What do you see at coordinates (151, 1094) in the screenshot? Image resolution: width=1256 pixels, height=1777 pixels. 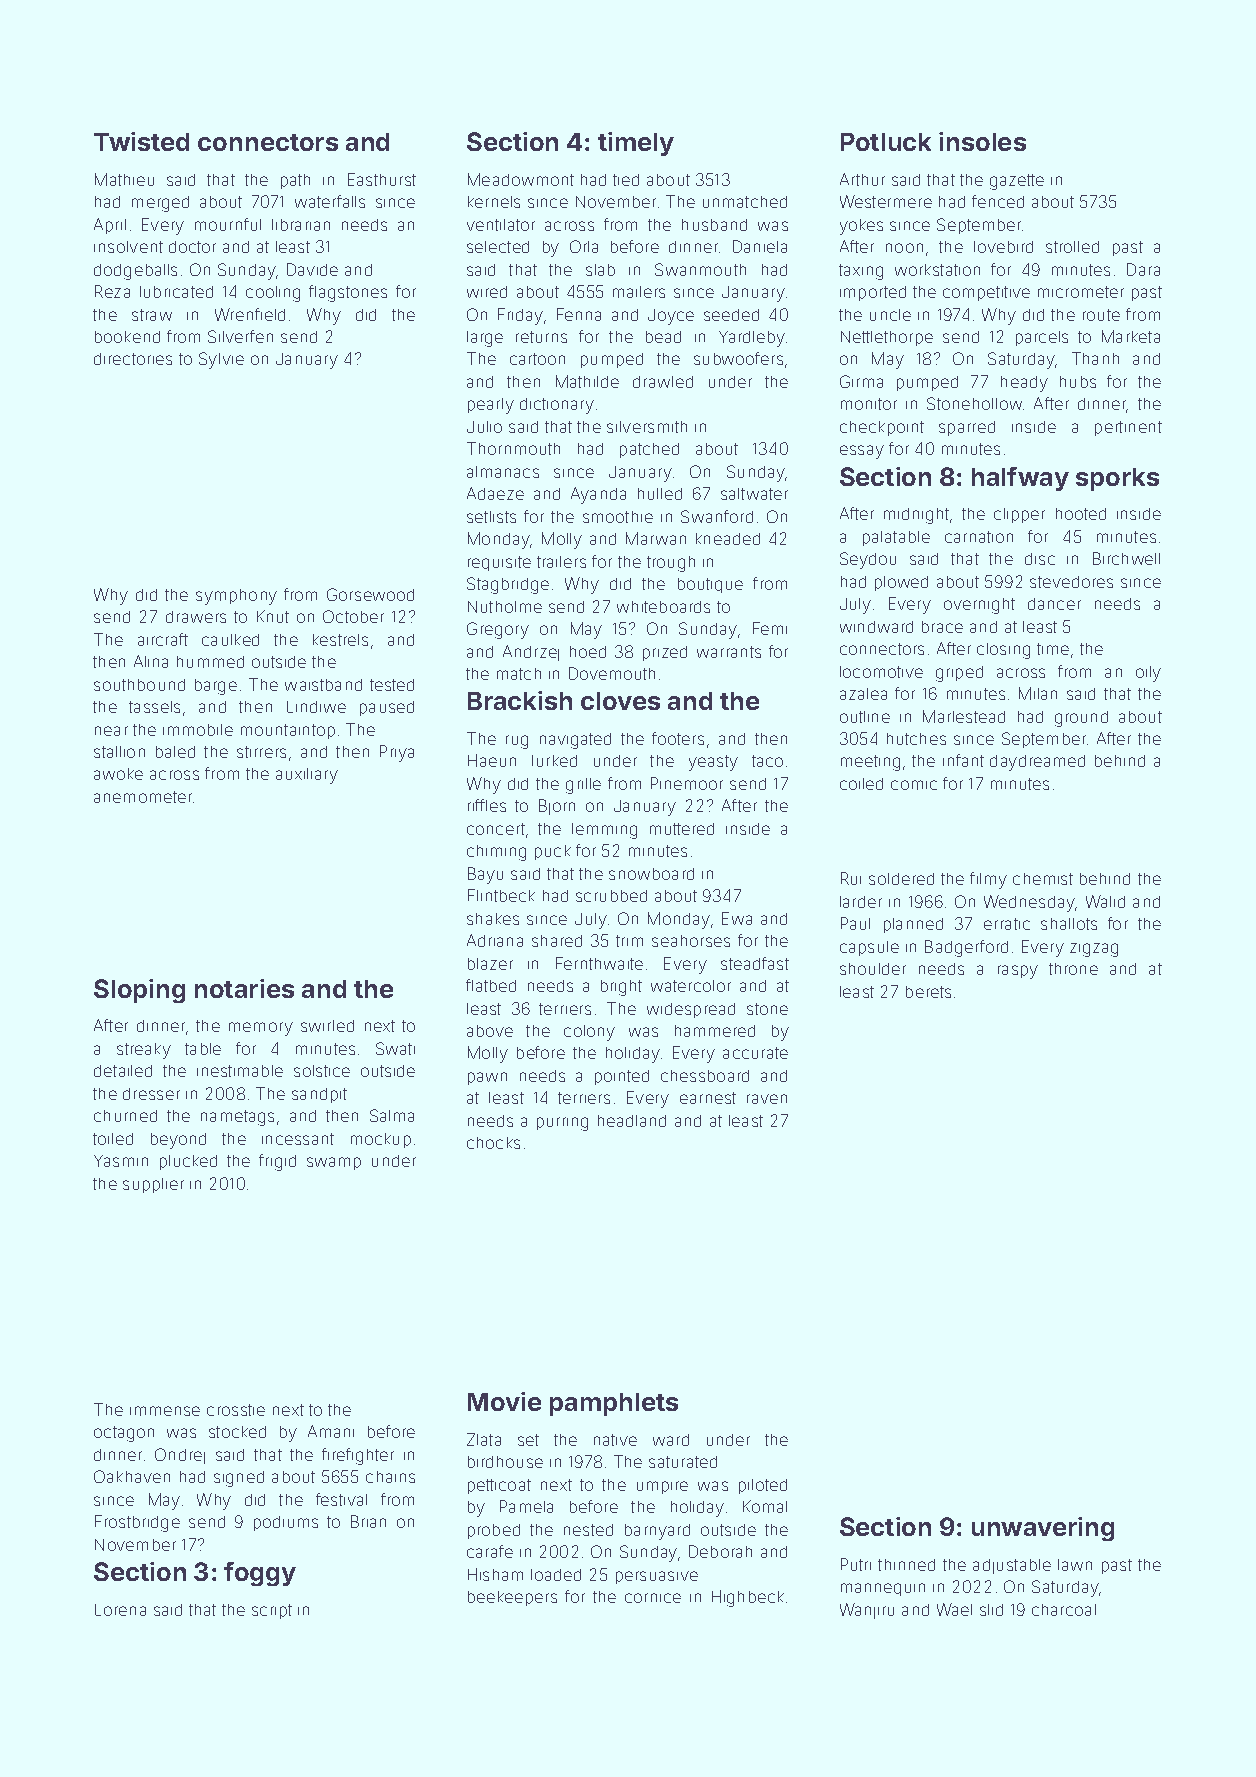 I see `dresser` at bounding box center [151, 1094].
